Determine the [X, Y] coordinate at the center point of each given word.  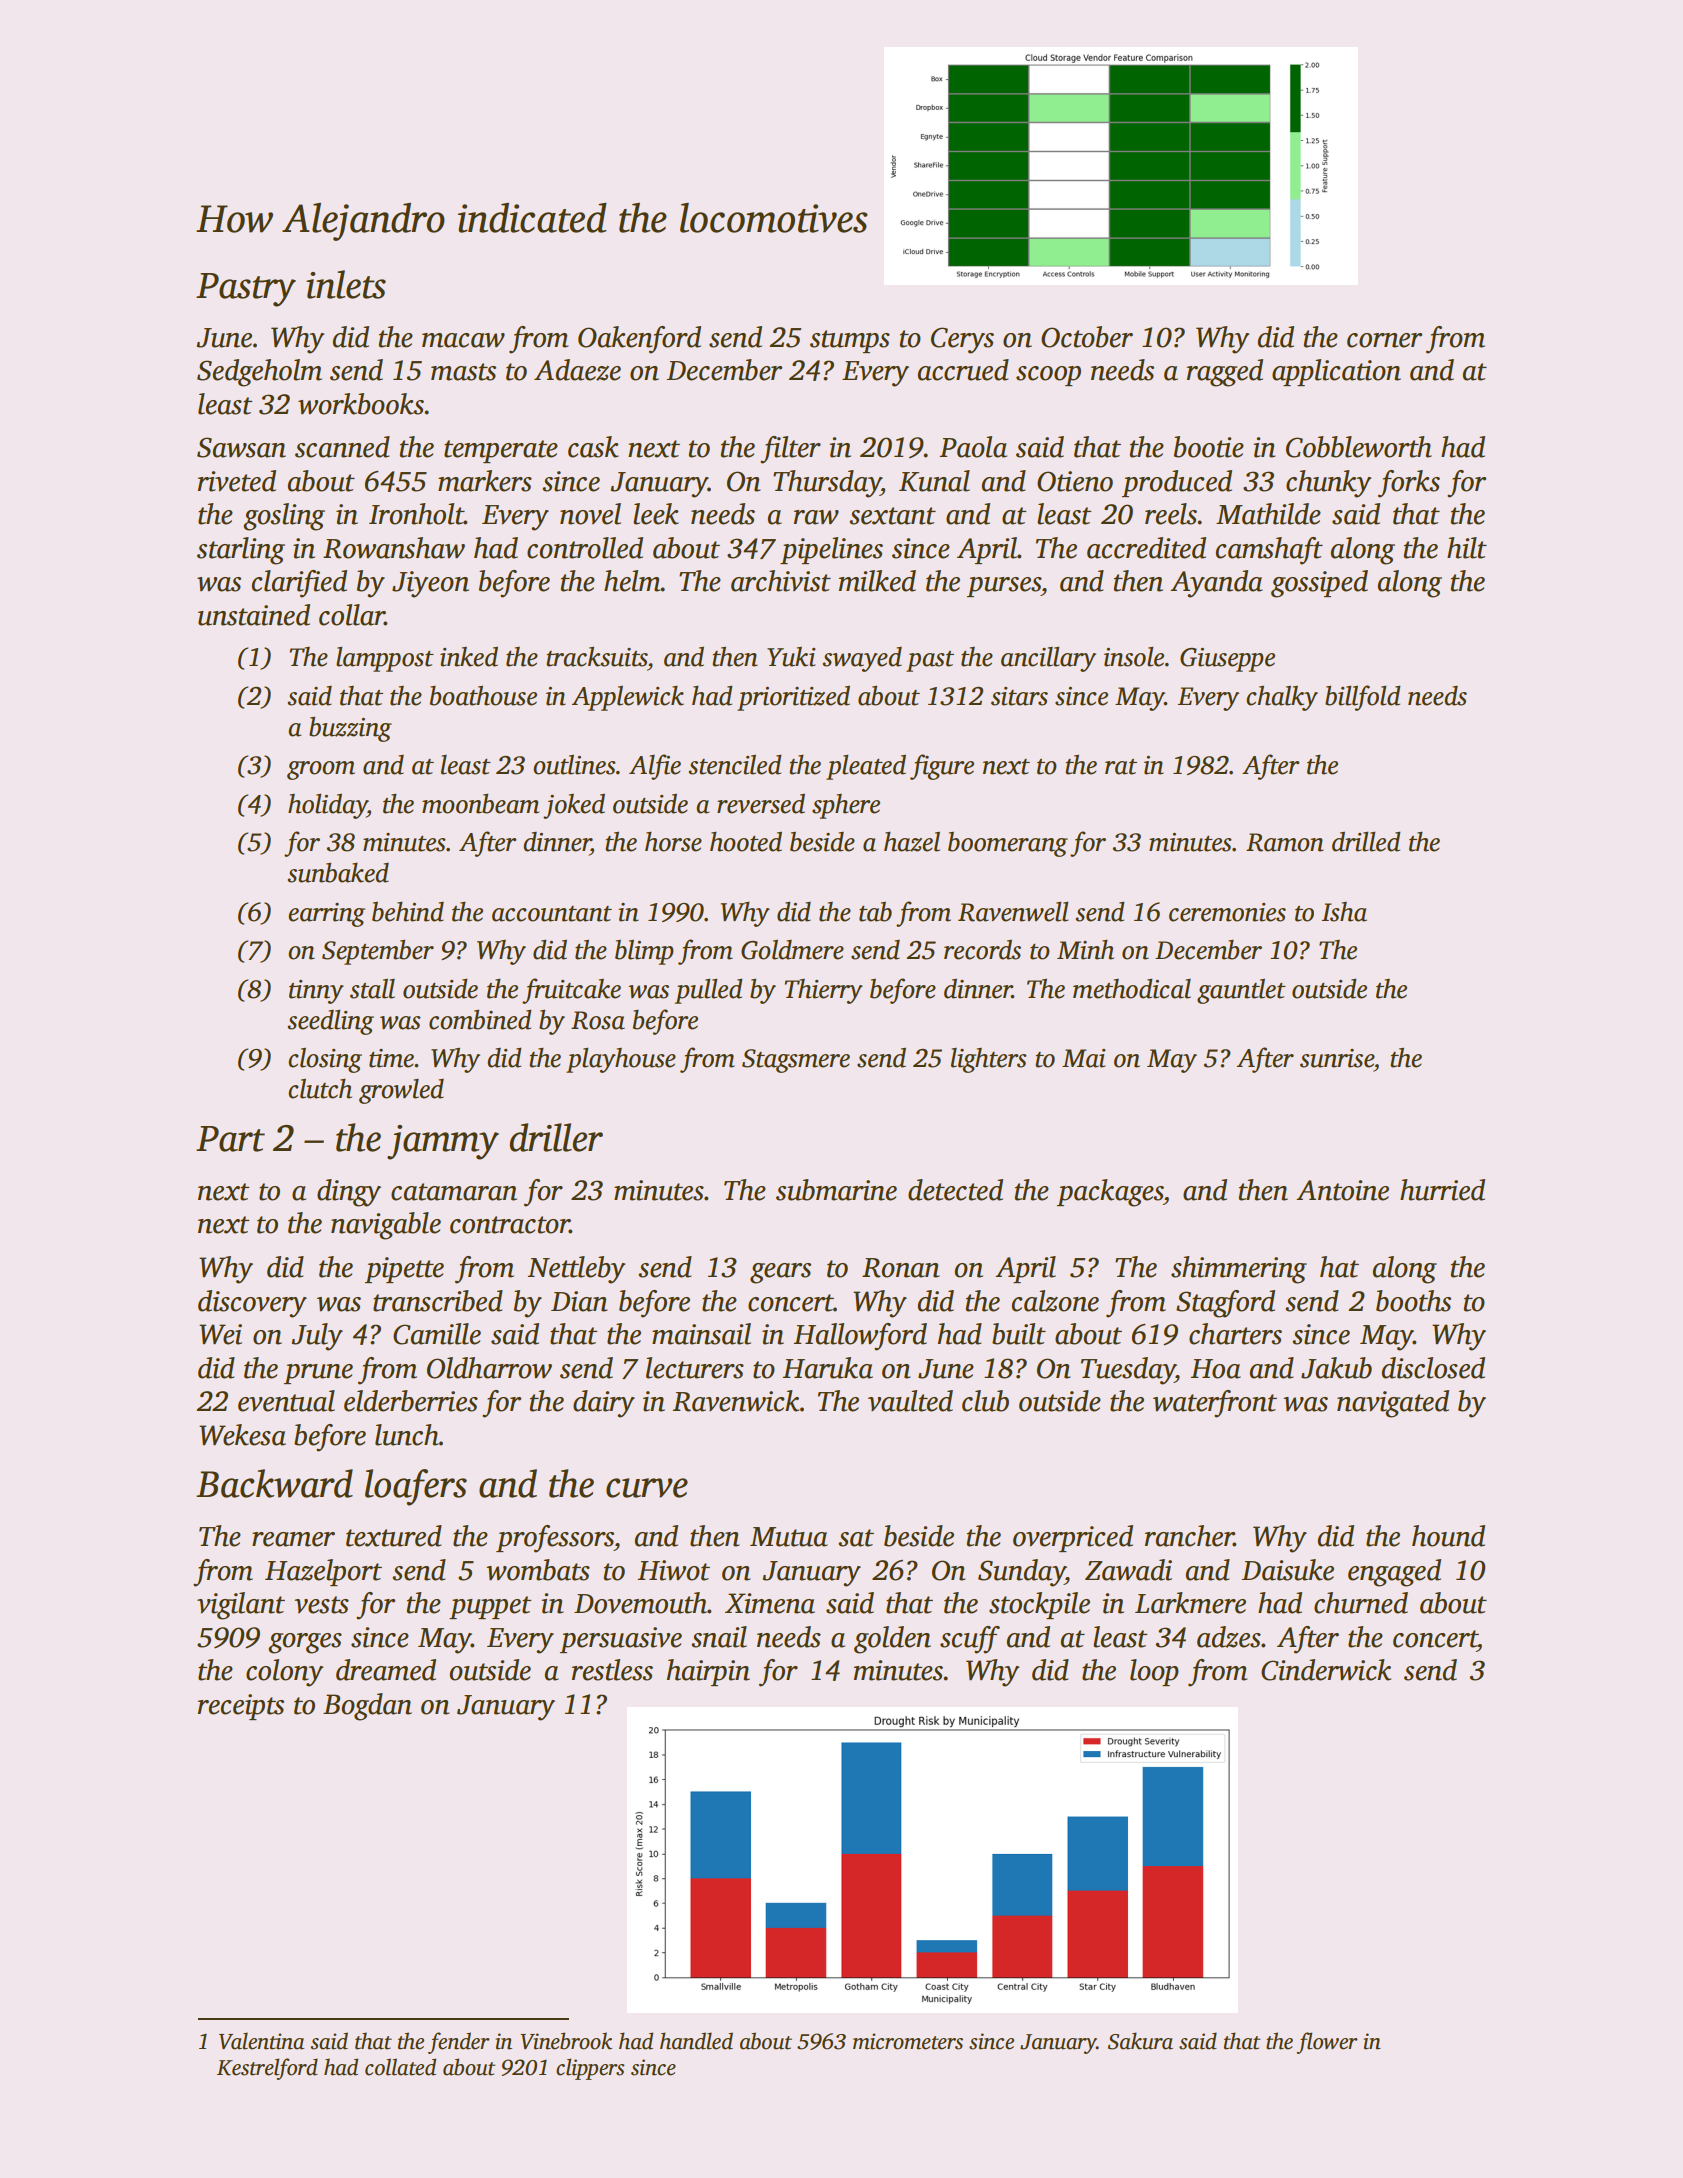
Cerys [962, 340]
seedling [330, 1022]
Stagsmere [796, 1061]
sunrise [1337, 1058]
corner [1384, 340]
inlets [346, 284]
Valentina [261, 2041]
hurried [1442, 1190]
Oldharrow [489, 1368]
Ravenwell [1013, 911]
